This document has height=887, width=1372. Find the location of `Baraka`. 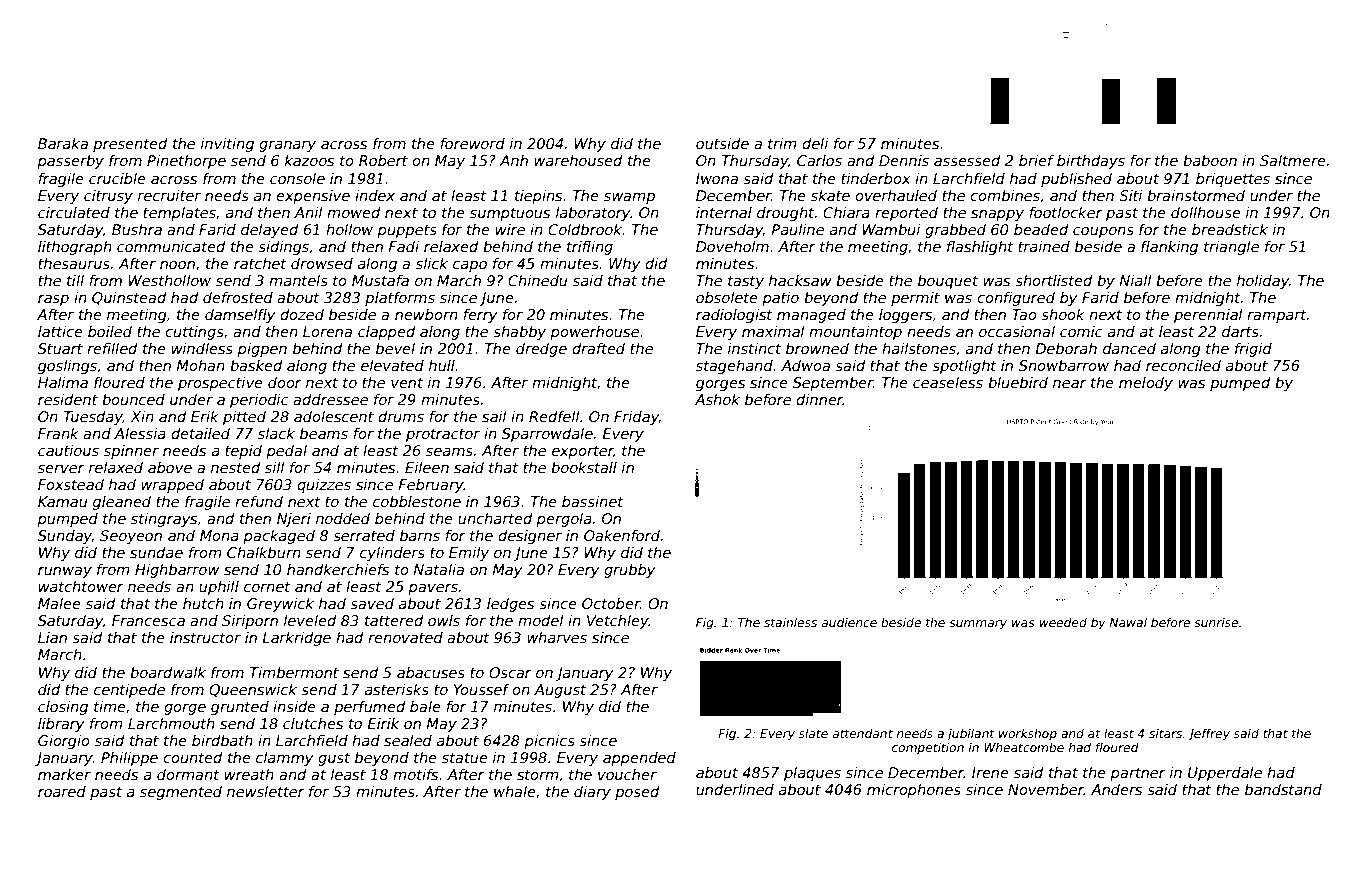

Baraka is located at coordinates (63, 143).
